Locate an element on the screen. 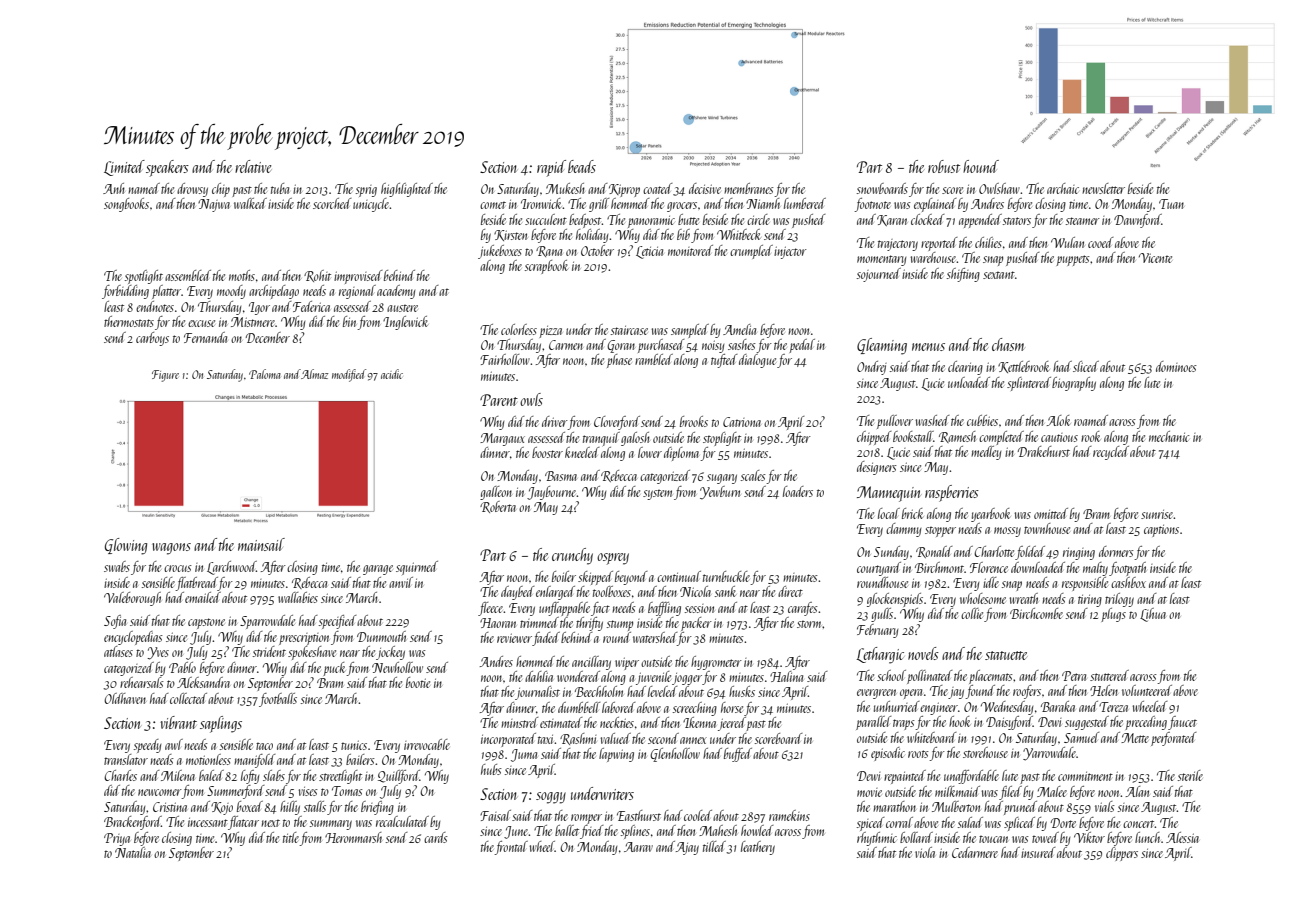 The height and width of the screenshot is (924, 1308). modified is located at coordinates (349, 375).
